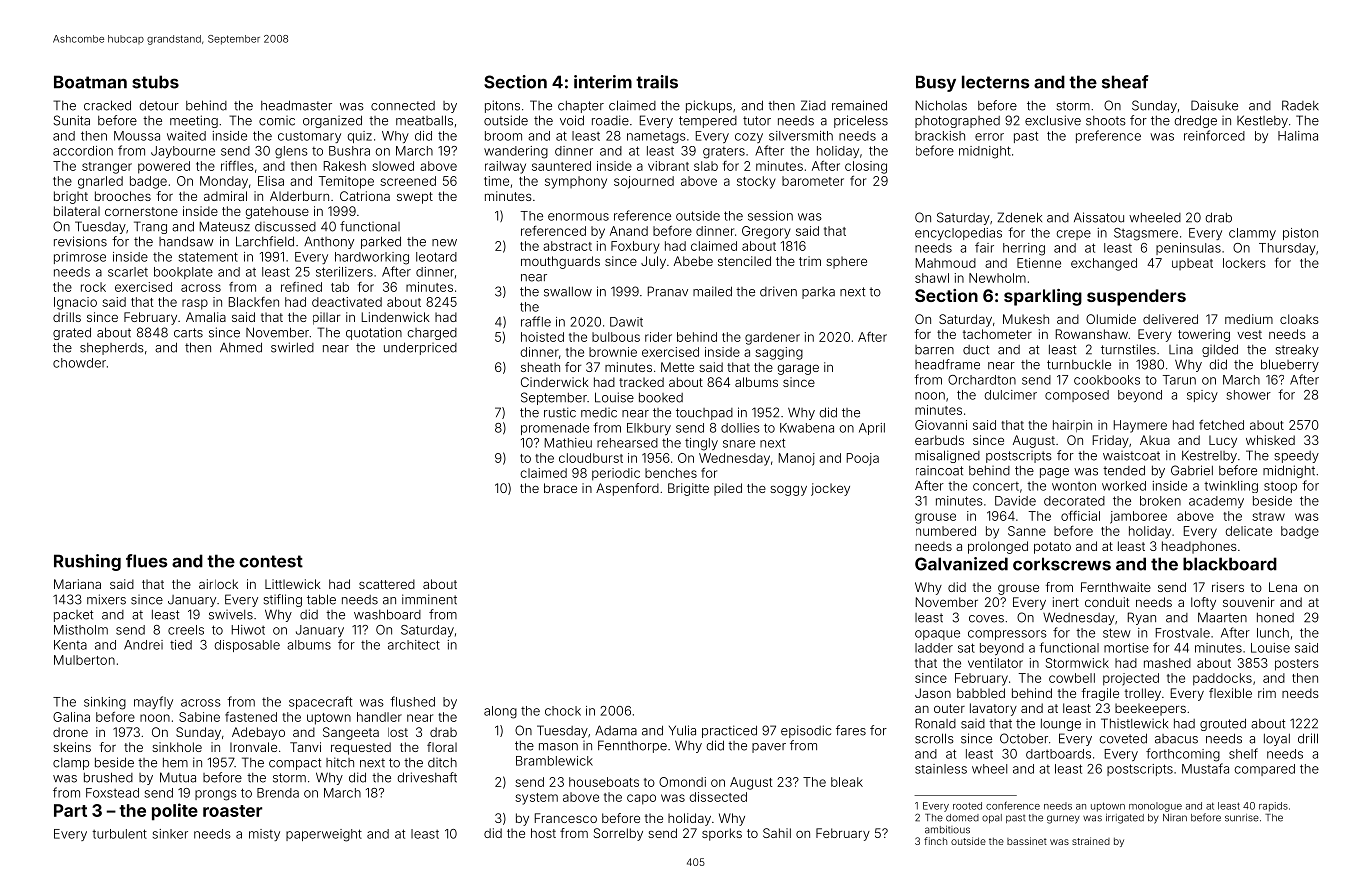 The height and width of the image is (887, 1372). Describe the element at coordinates (657, 82) in the image. I see `trails` at that location.
